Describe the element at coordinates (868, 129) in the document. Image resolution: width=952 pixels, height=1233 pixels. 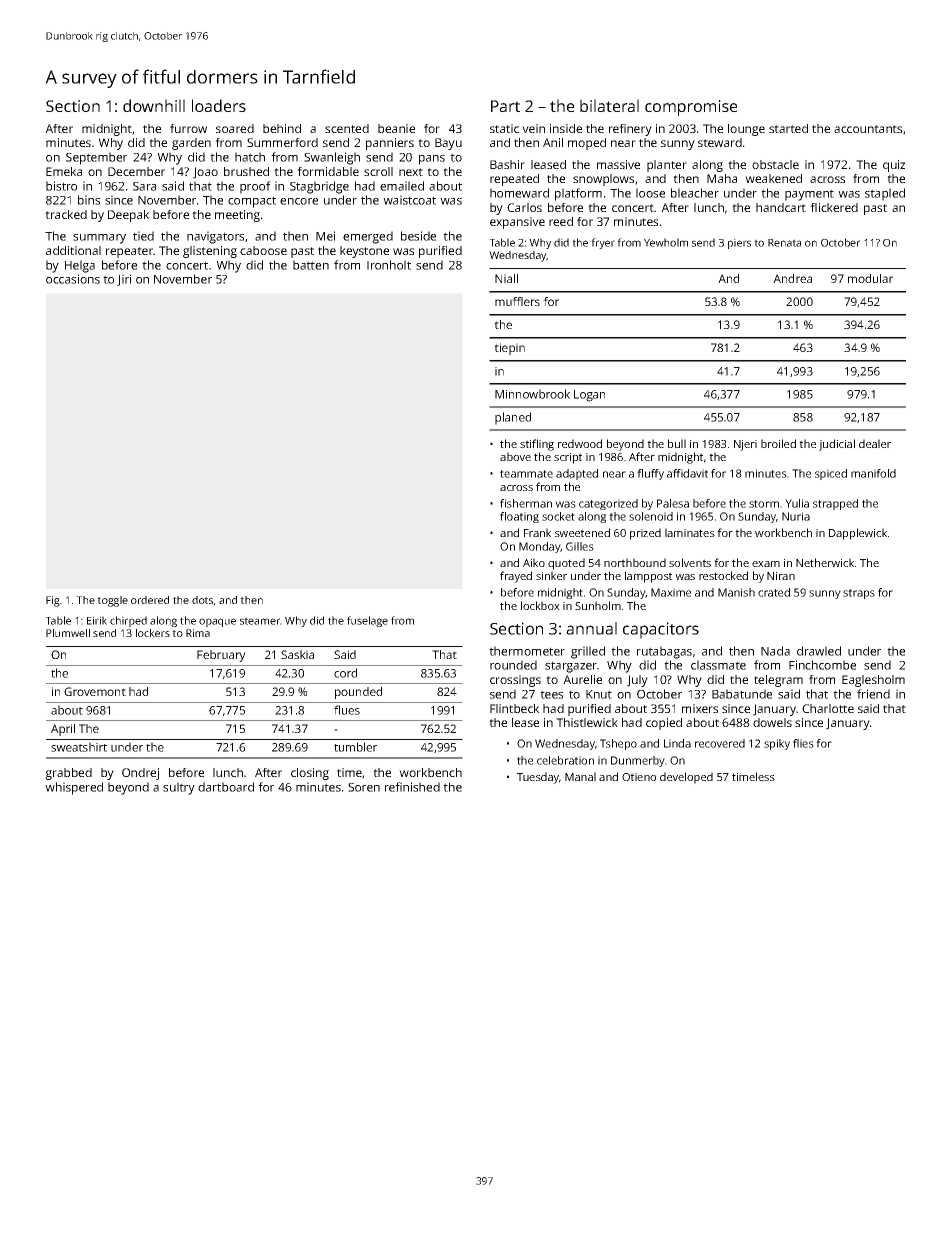
I see `accountants` at that location.
